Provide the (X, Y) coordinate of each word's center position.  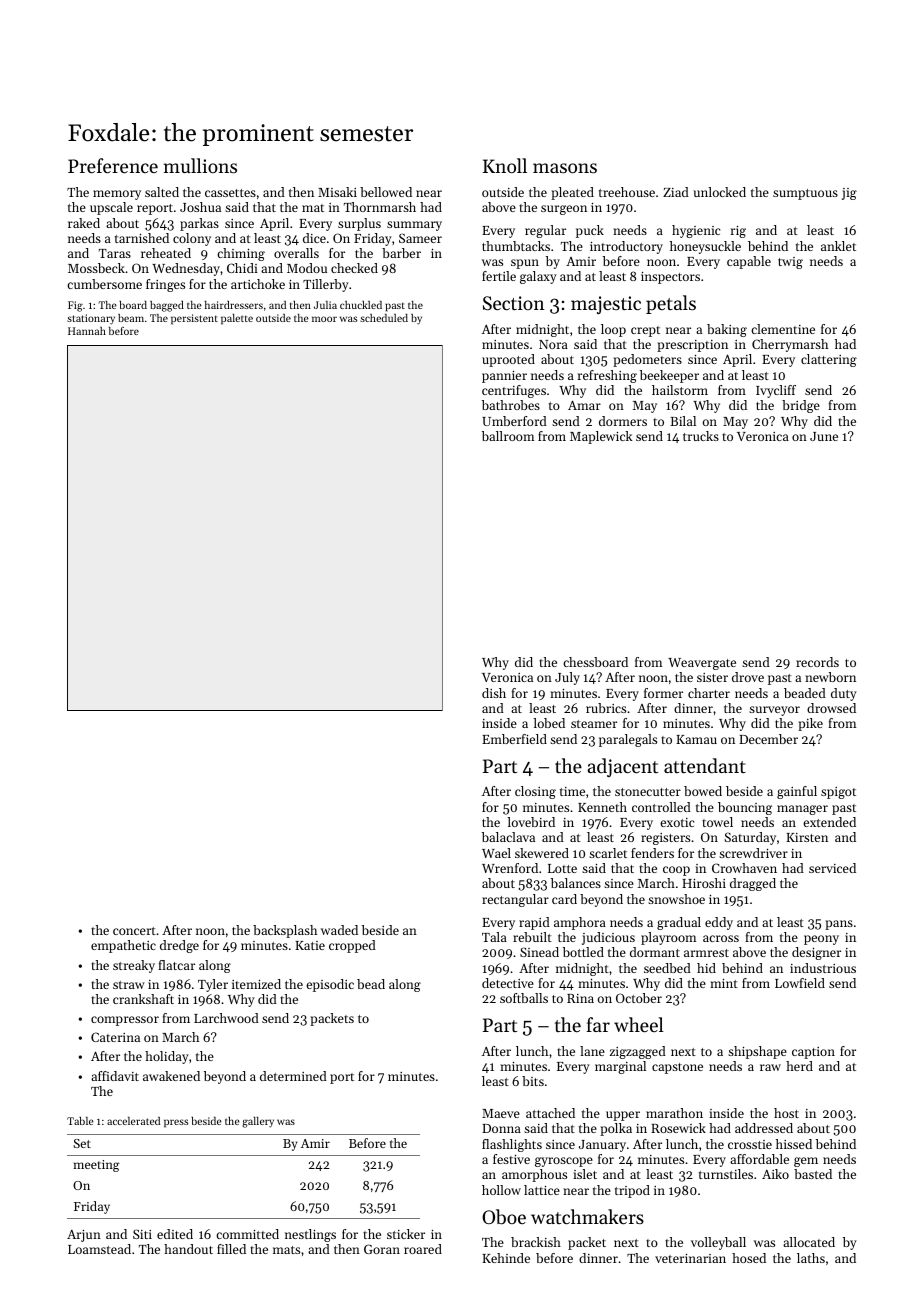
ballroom (508, 436)
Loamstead (99, 1249)
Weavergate (702, 664)
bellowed (386, 192)
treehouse (627, 192)
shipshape (757, 1052)
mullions (200, 165)
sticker (406, 1234)
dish (494, 693)
